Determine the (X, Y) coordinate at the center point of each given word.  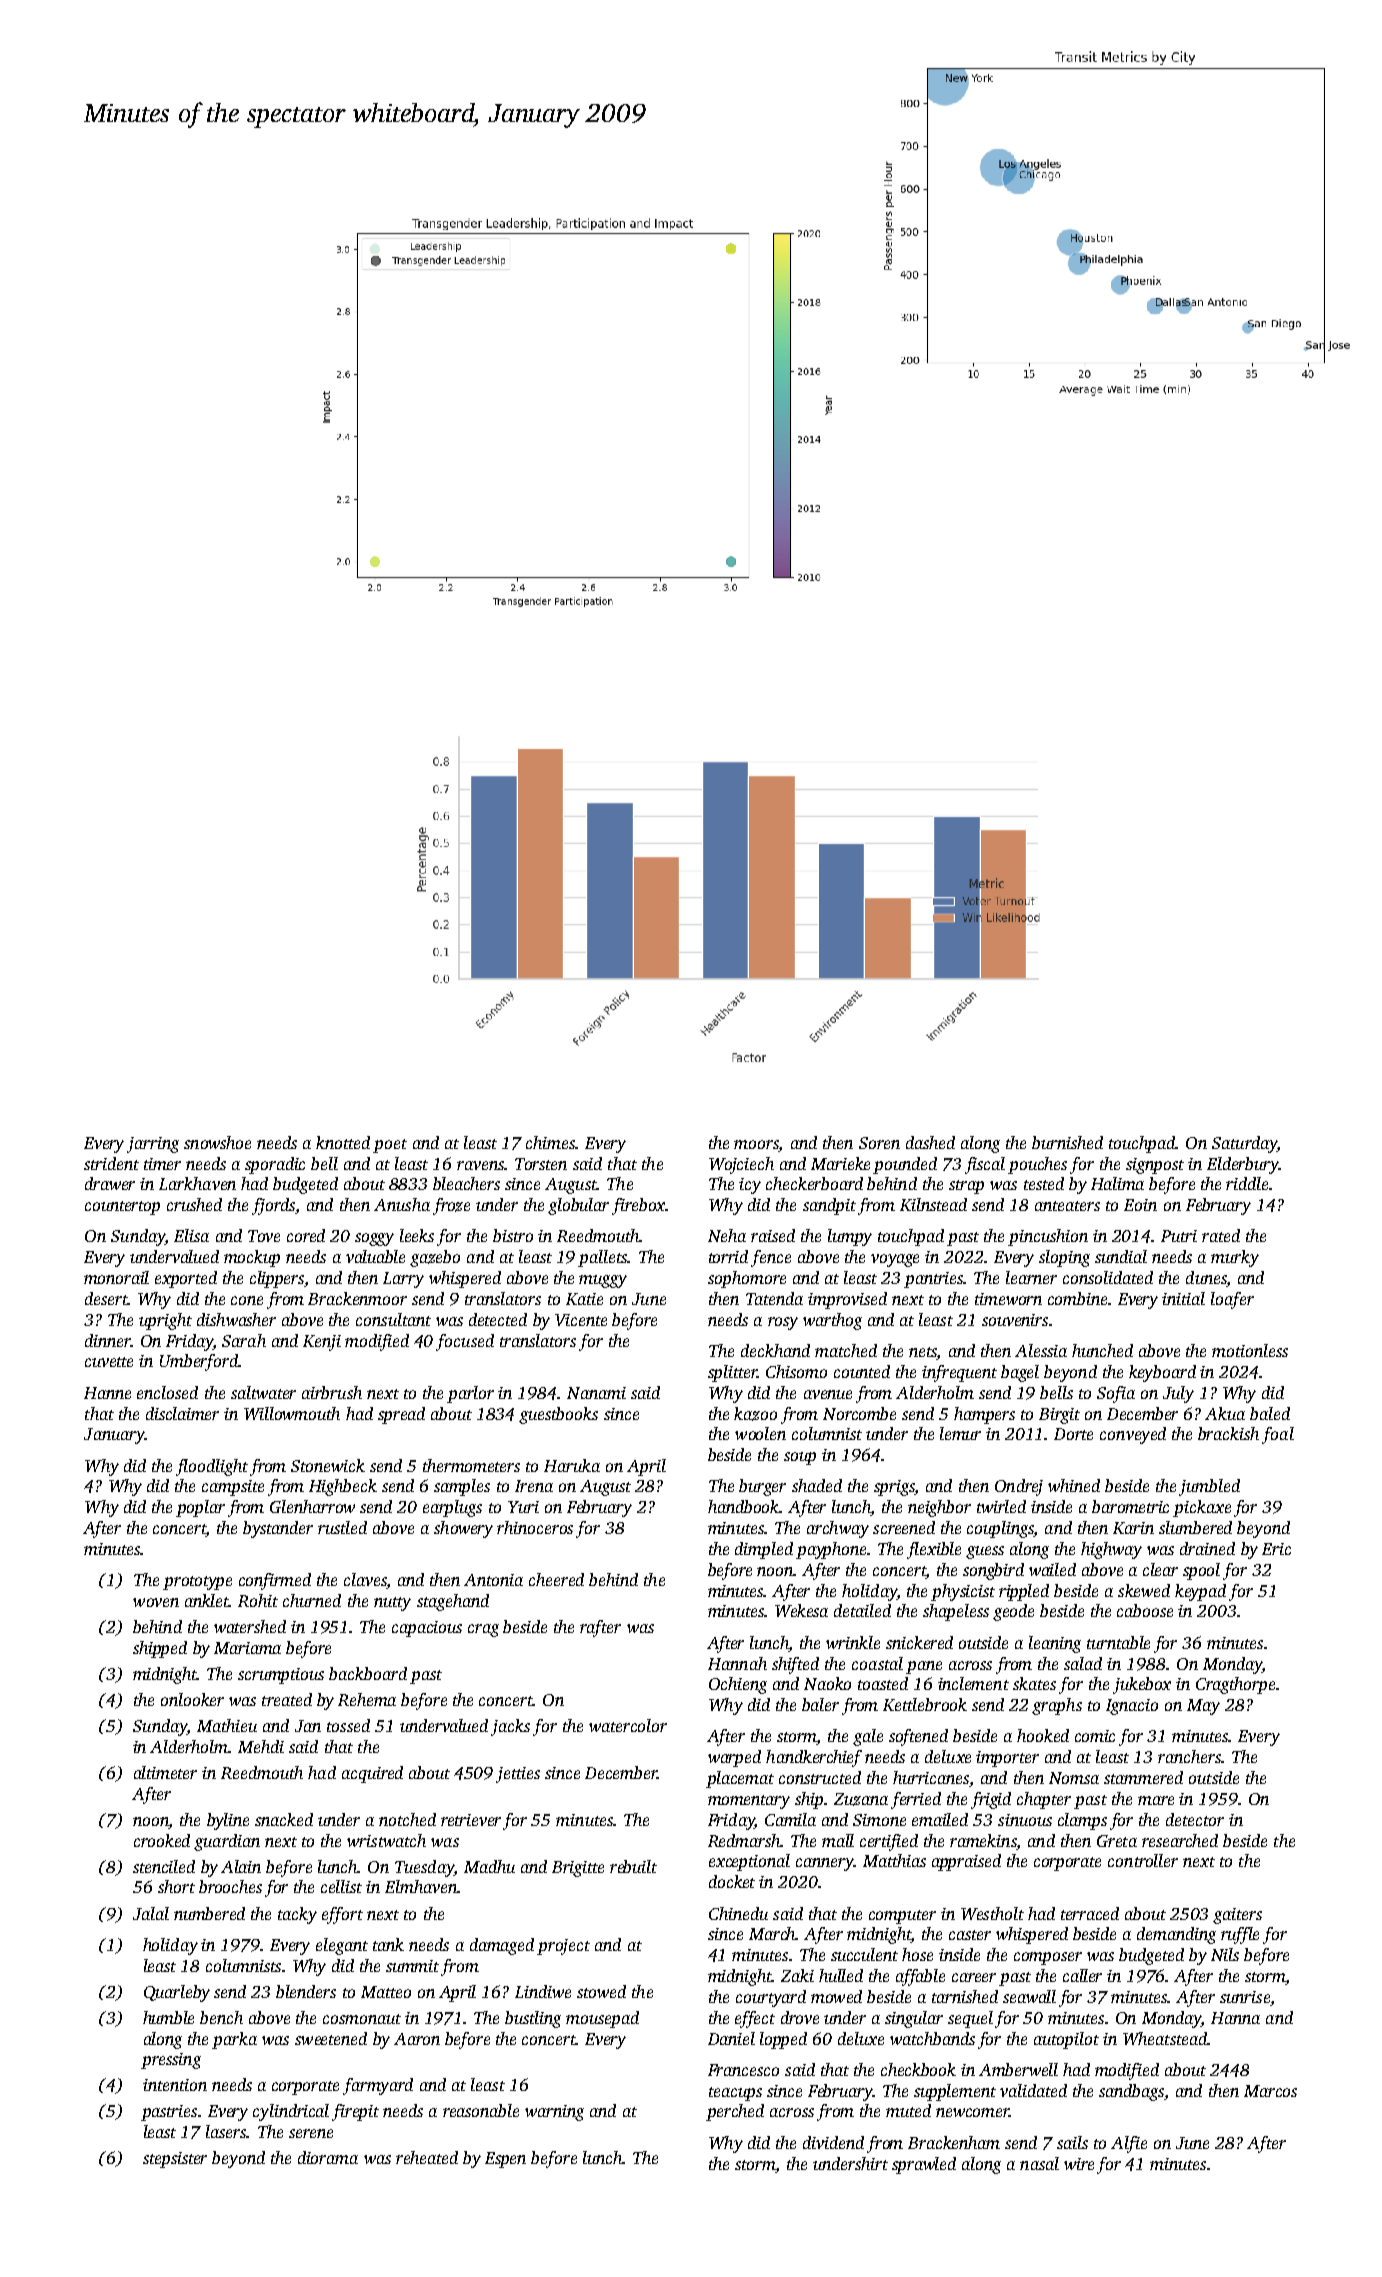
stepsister (175, 2160)
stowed (601, 1991)
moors (756, 1144)
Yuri (523, 1507)
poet (390, 1146)
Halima (1117, 1183)
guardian (227, 1842)
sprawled (924, 2165)
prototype (197, 1583)
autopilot (1066, 2040)
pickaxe (1202, 1508)
